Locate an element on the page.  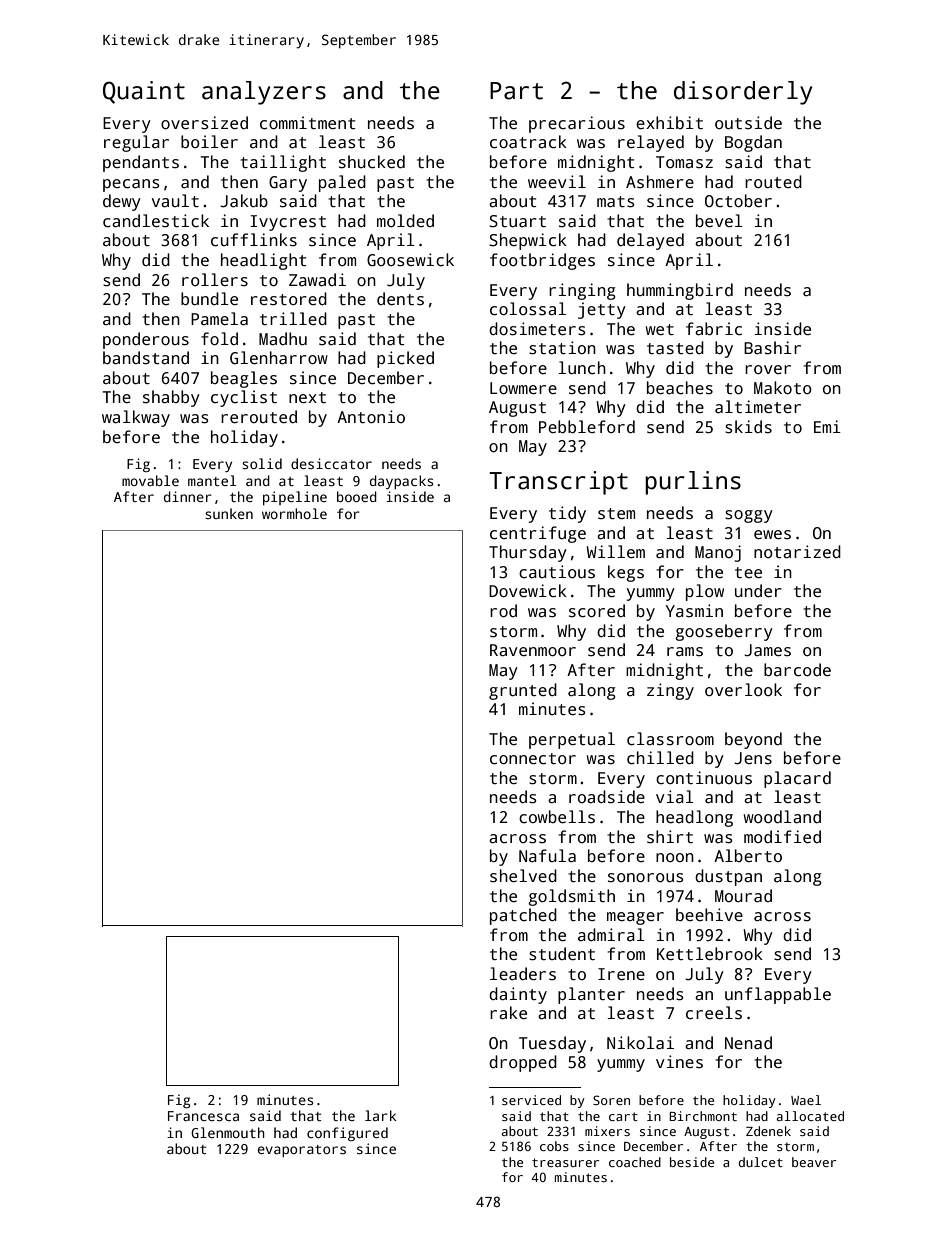
patched is located at coordinates (523, 916).
